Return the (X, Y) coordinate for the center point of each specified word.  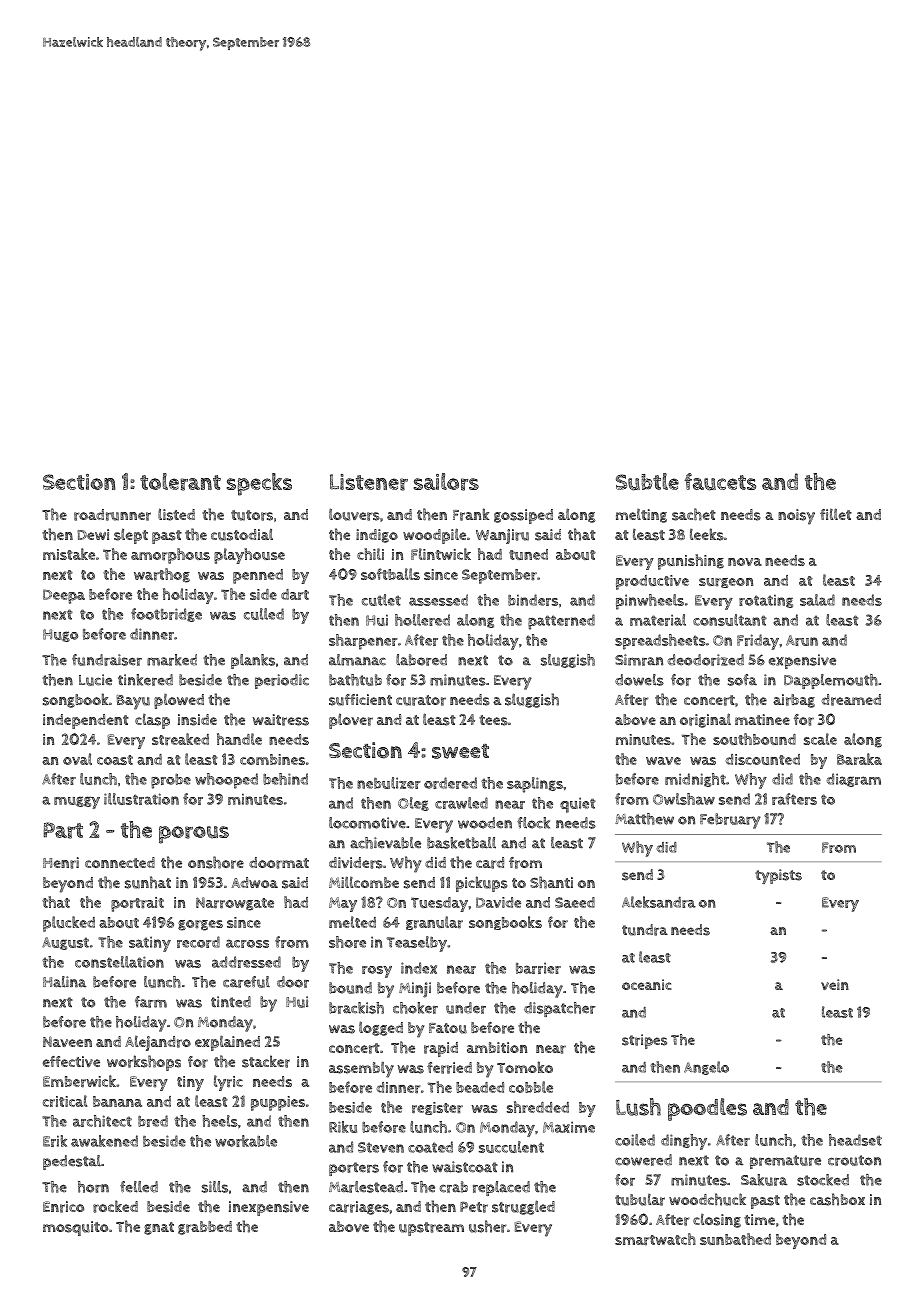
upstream (431, 1229)
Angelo (706, 1068)
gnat (159, 1228)
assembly (361, 1069)
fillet (836, 514)
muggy (77, 802)
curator (421, 700)
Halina (64, 982)
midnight (695, 780)
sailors (446, 482)
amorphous (170, 556)
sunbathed (735, 1239)
